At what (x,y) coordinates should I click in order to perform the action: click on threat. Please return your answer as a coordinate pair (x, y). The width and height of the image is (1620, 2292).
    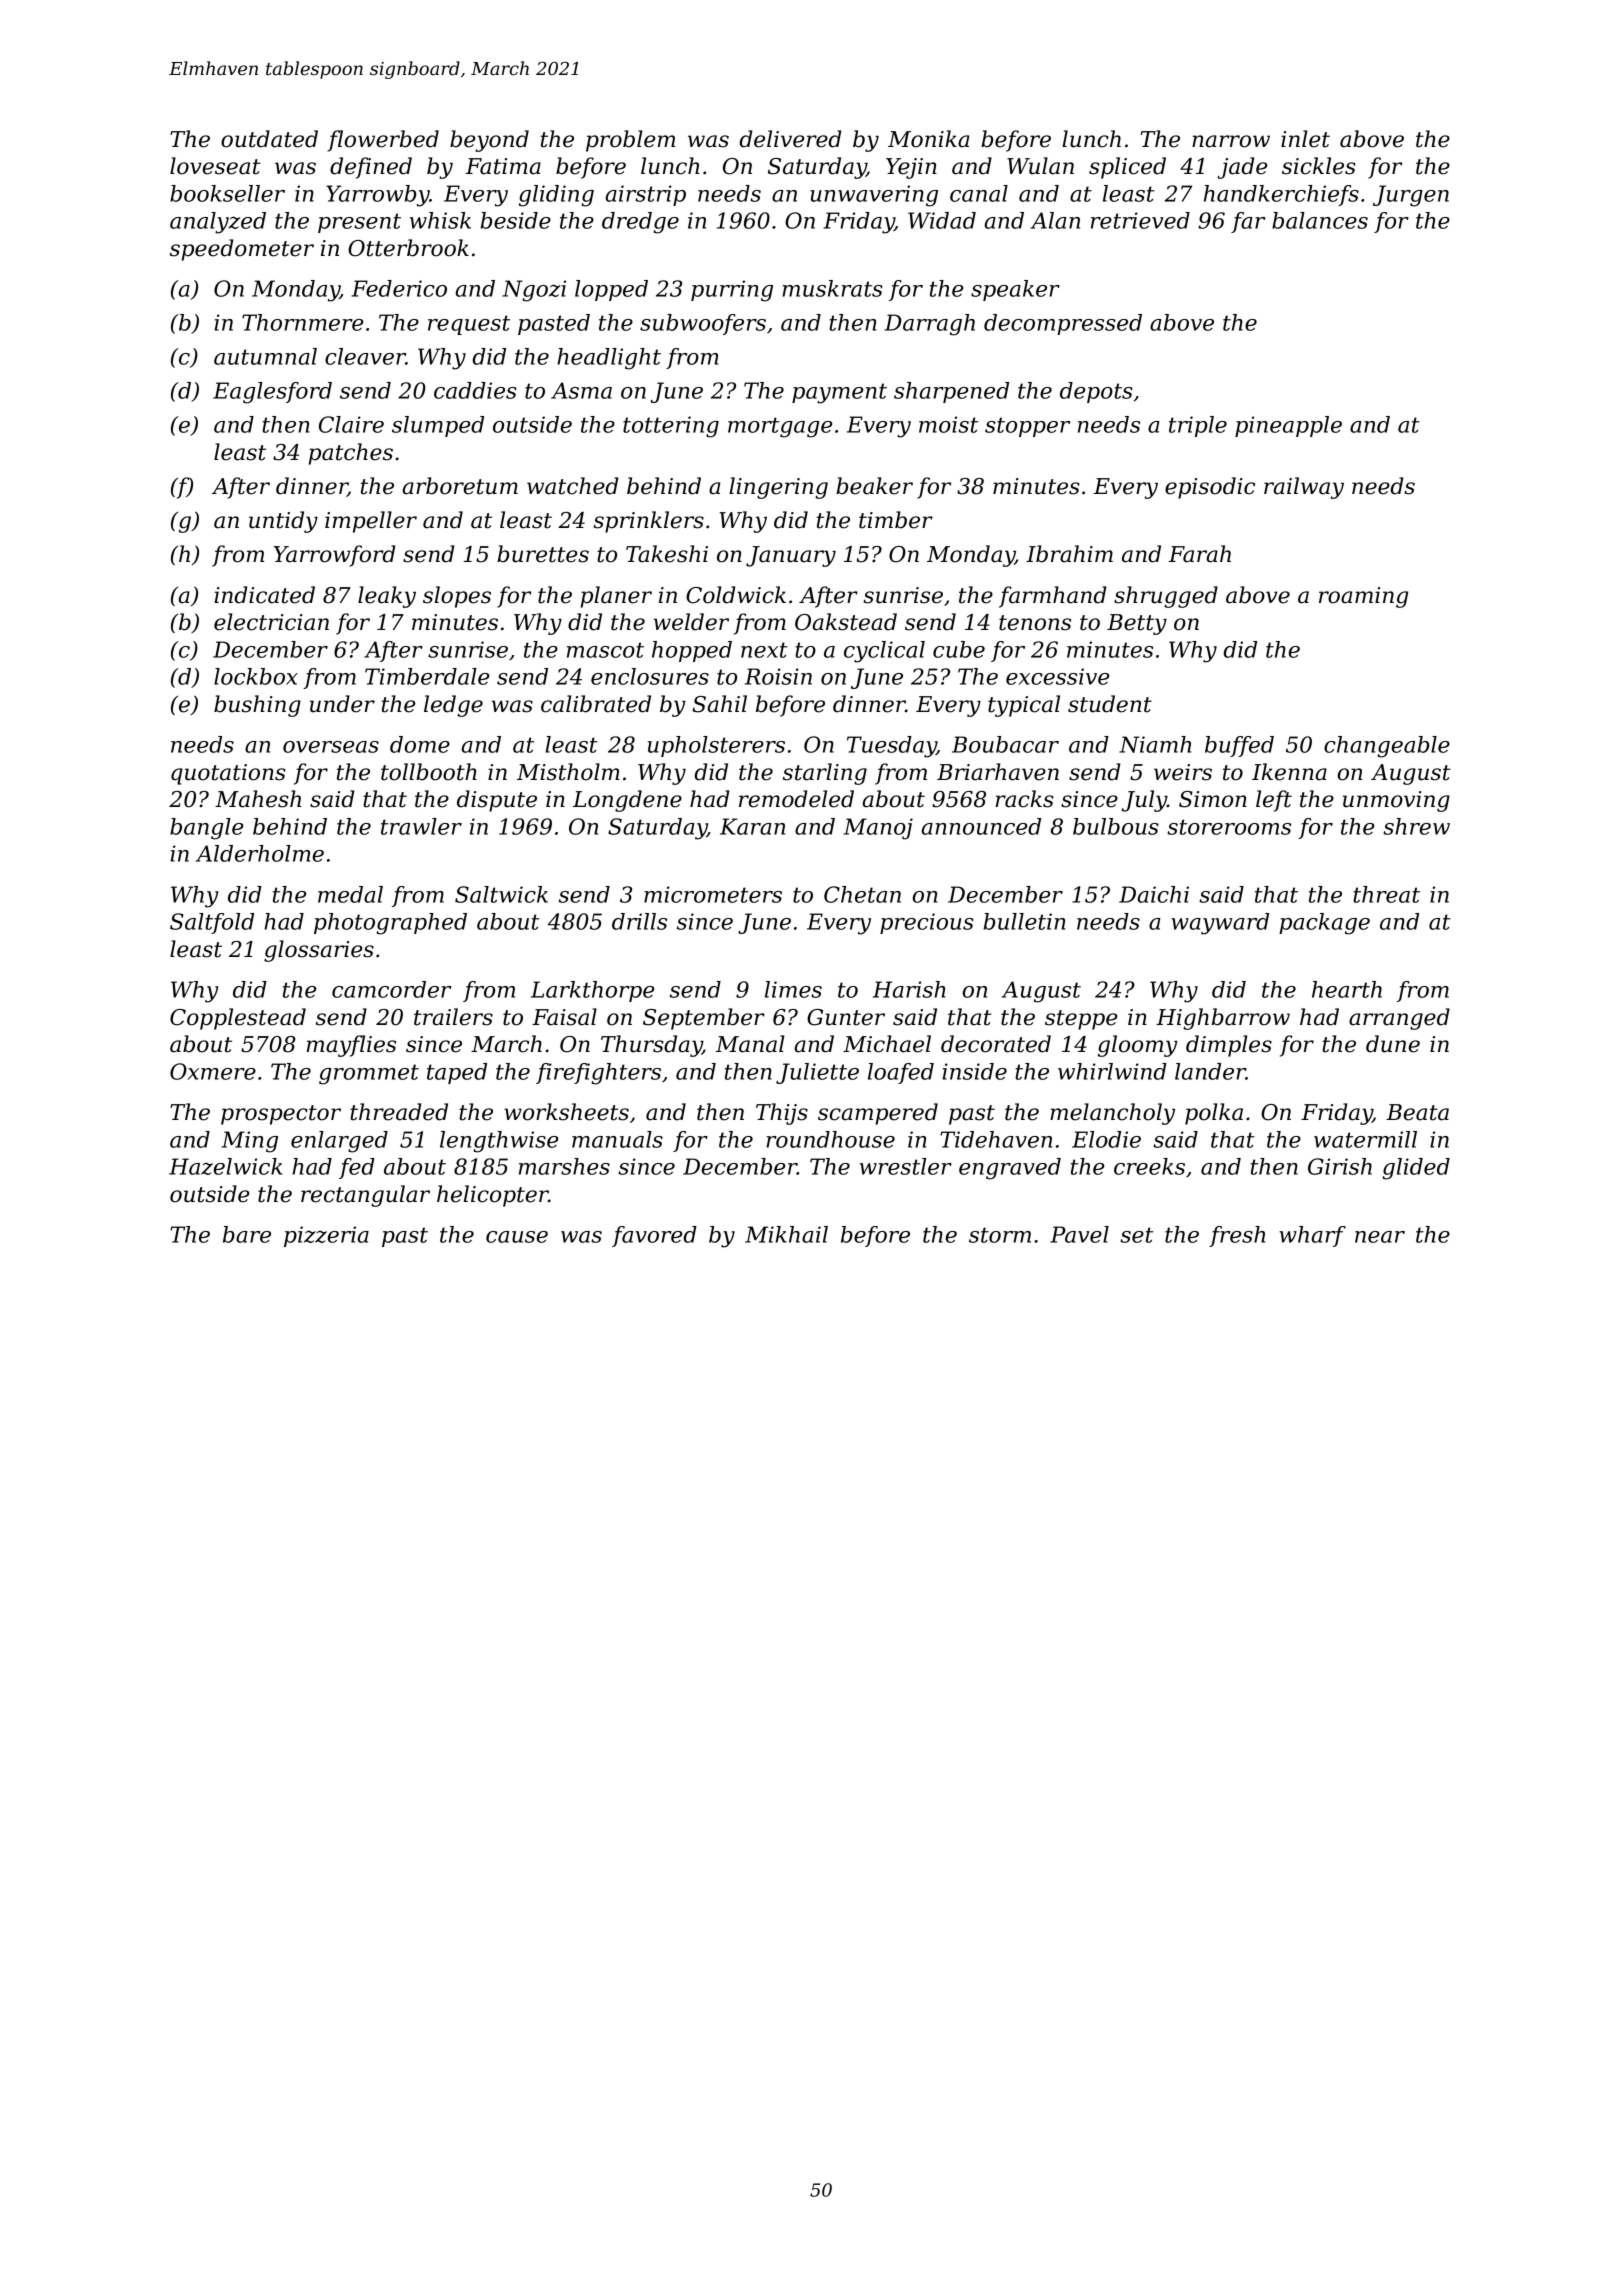
    Looking at the image, I should click on (1386, 894).
